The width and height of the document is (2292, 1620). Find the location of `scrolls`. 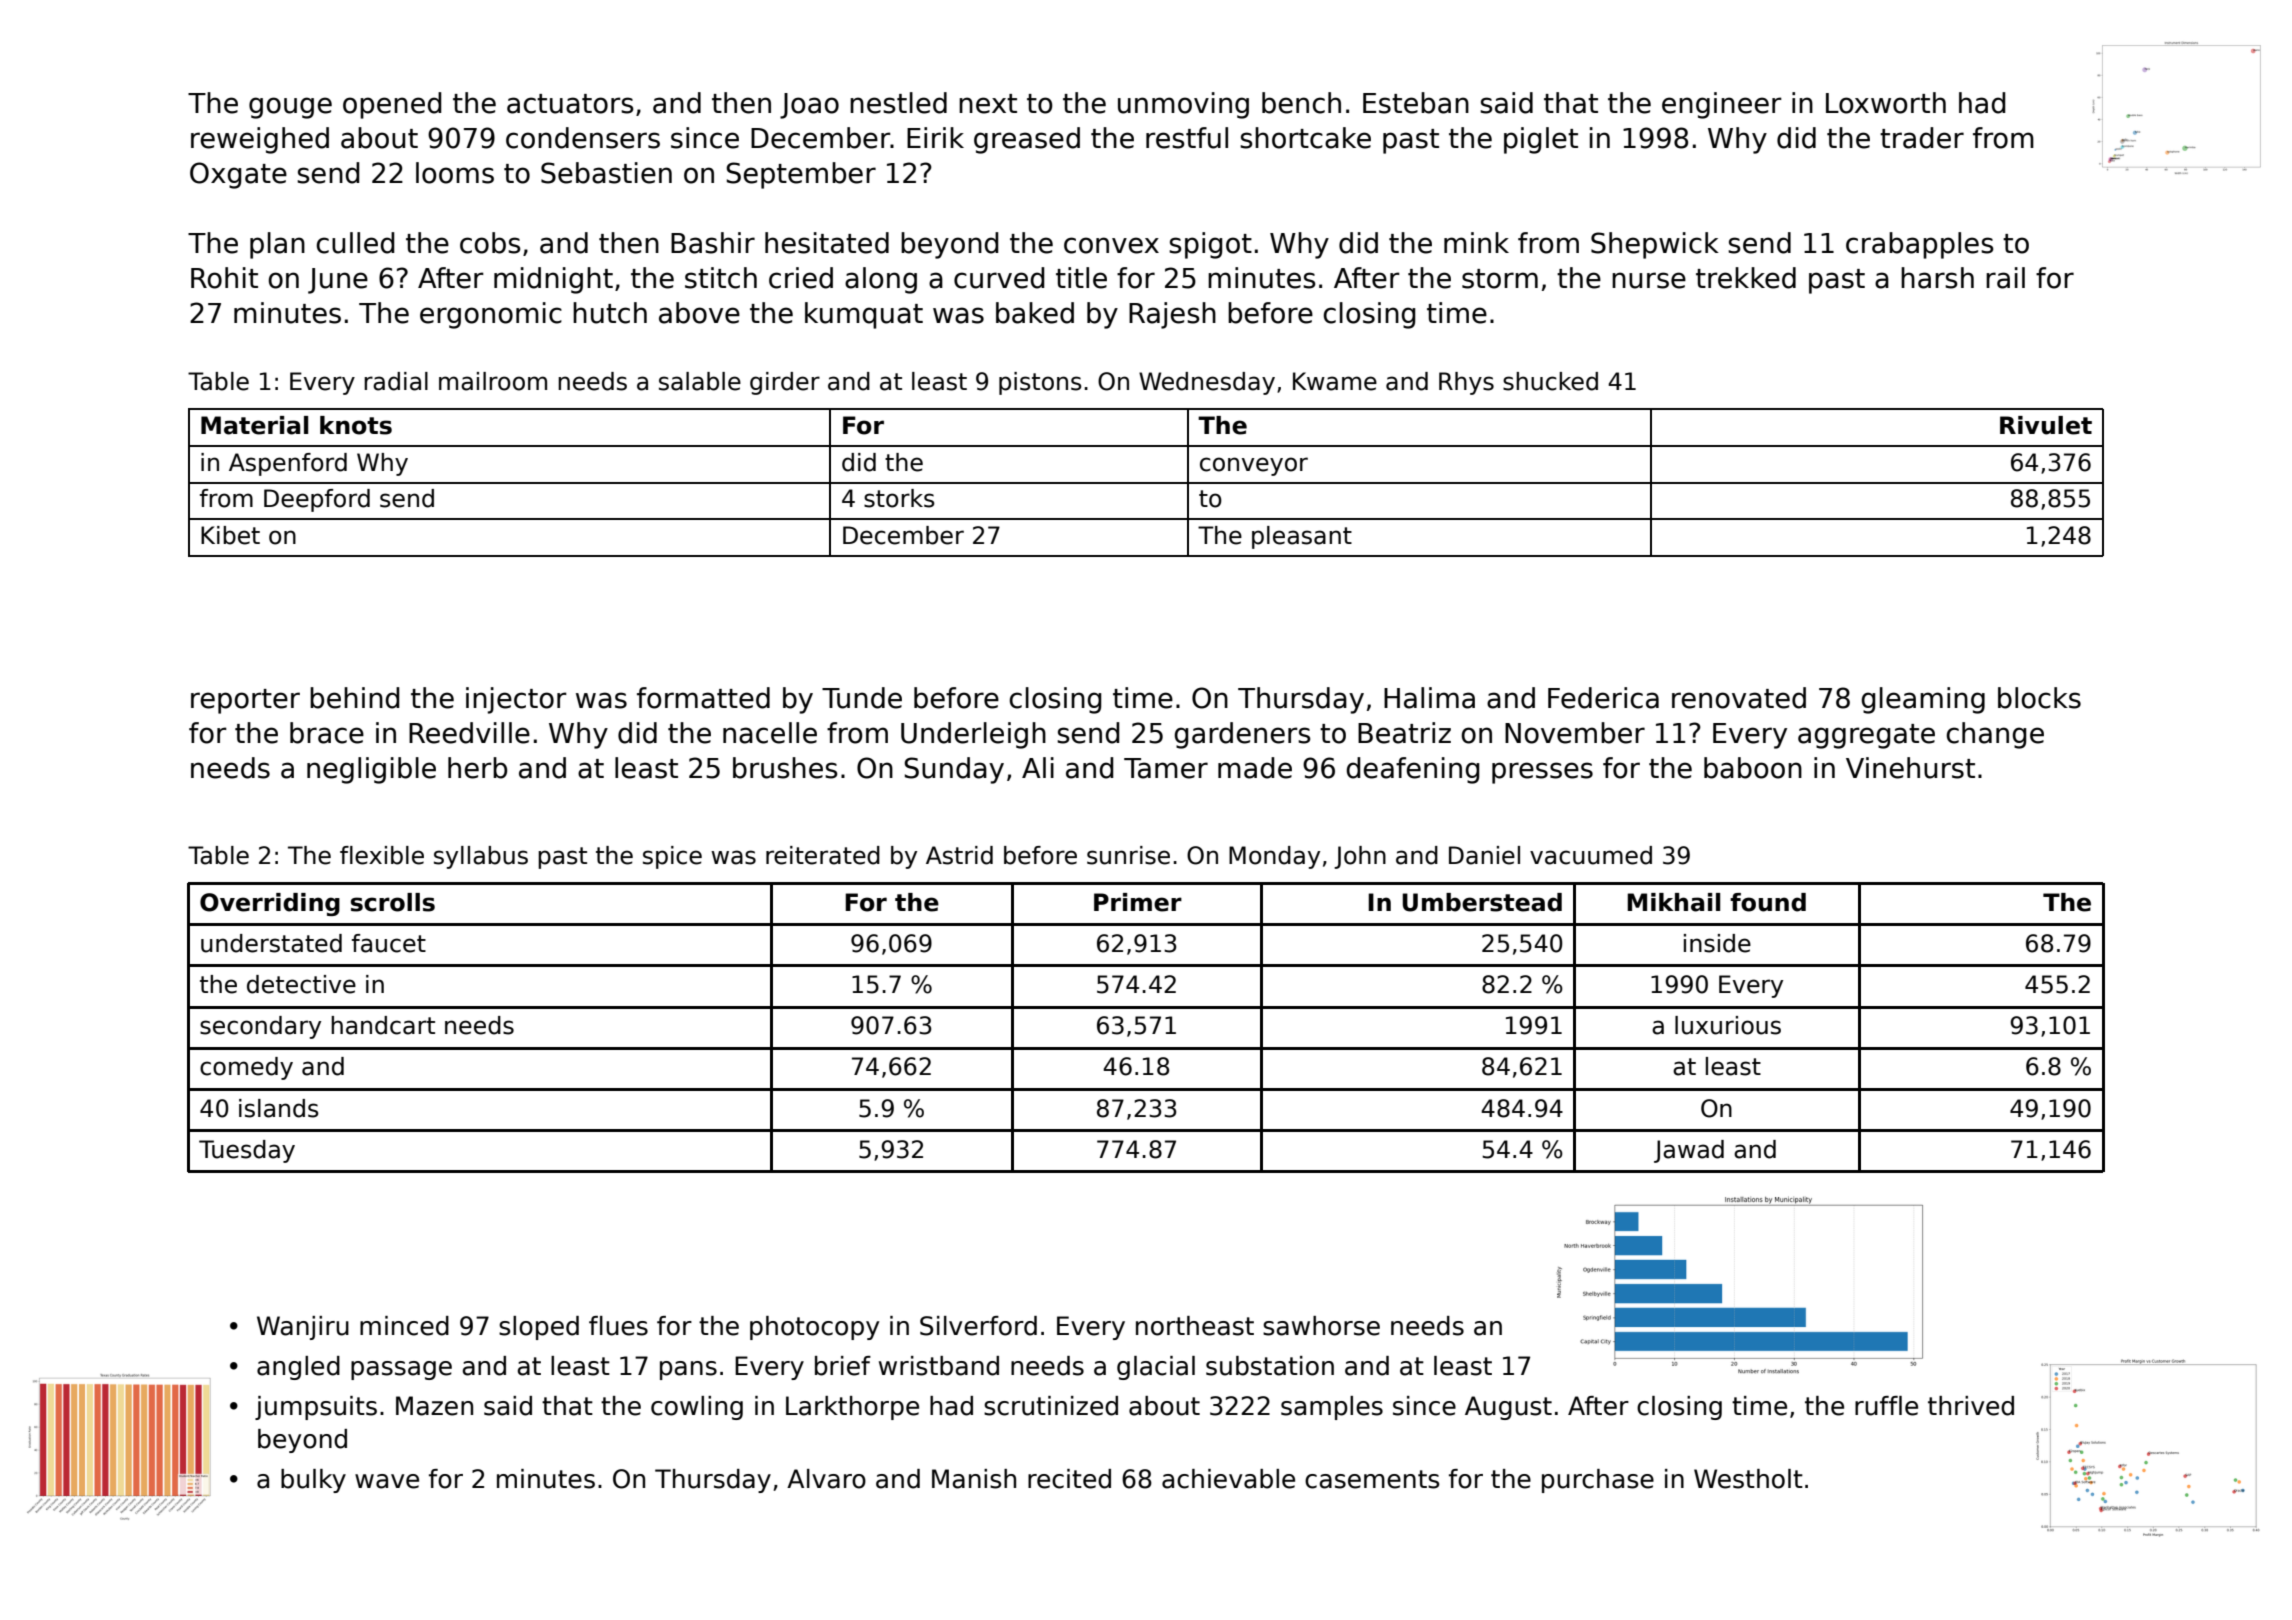

scrolls is located at coordinates (393, 902).
